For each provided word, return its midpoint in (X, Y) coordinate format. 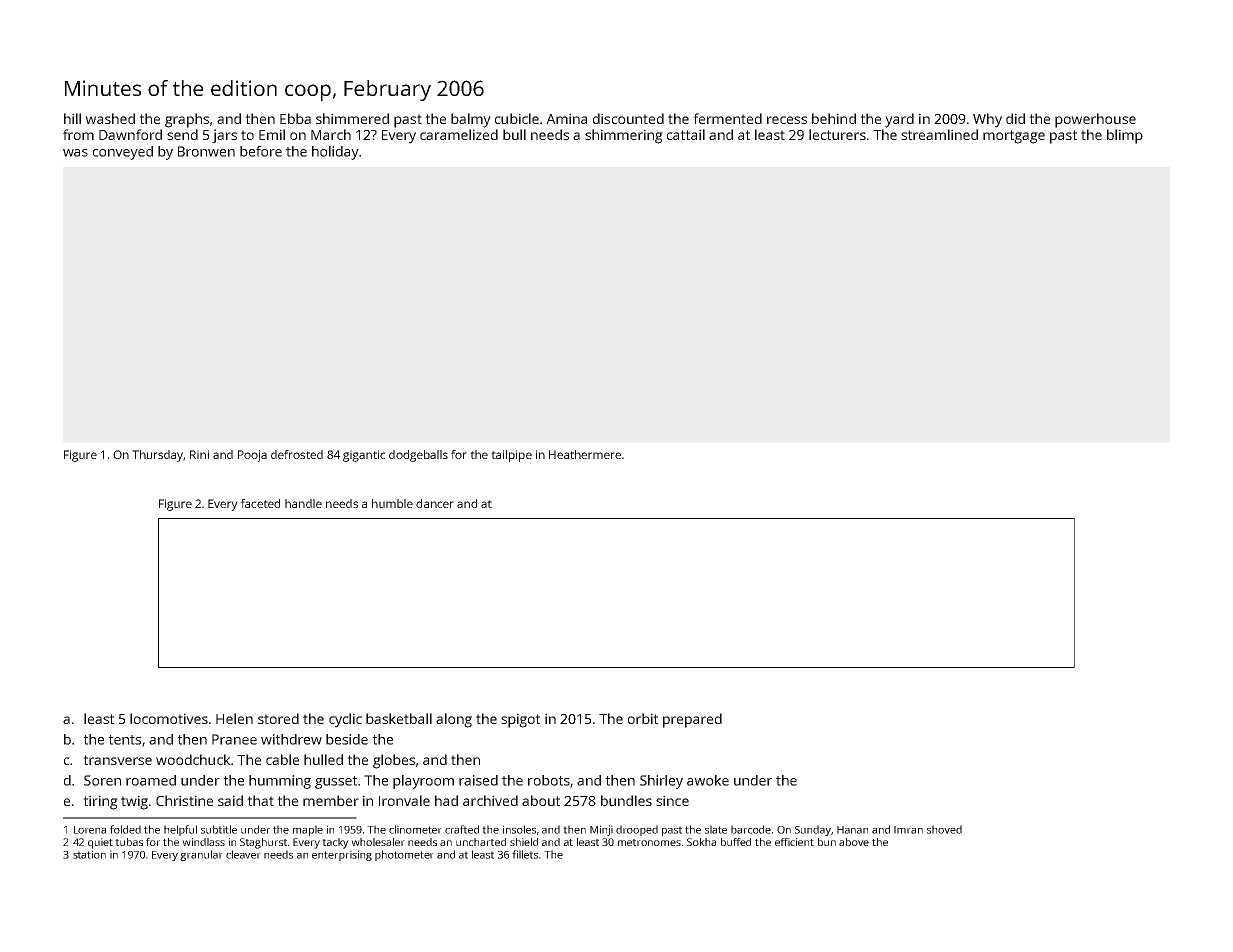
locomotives (169, 718)
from (78, 134)
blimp (1125, 136)
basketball (399, 718)
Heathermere (585, 454)
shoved (944, 829)
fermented (727, 118)
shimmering (624, 136)
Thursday (158, 456)
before (261, 151)
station (89, 854)
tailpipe (511, 456)
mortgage (1014, 137)
